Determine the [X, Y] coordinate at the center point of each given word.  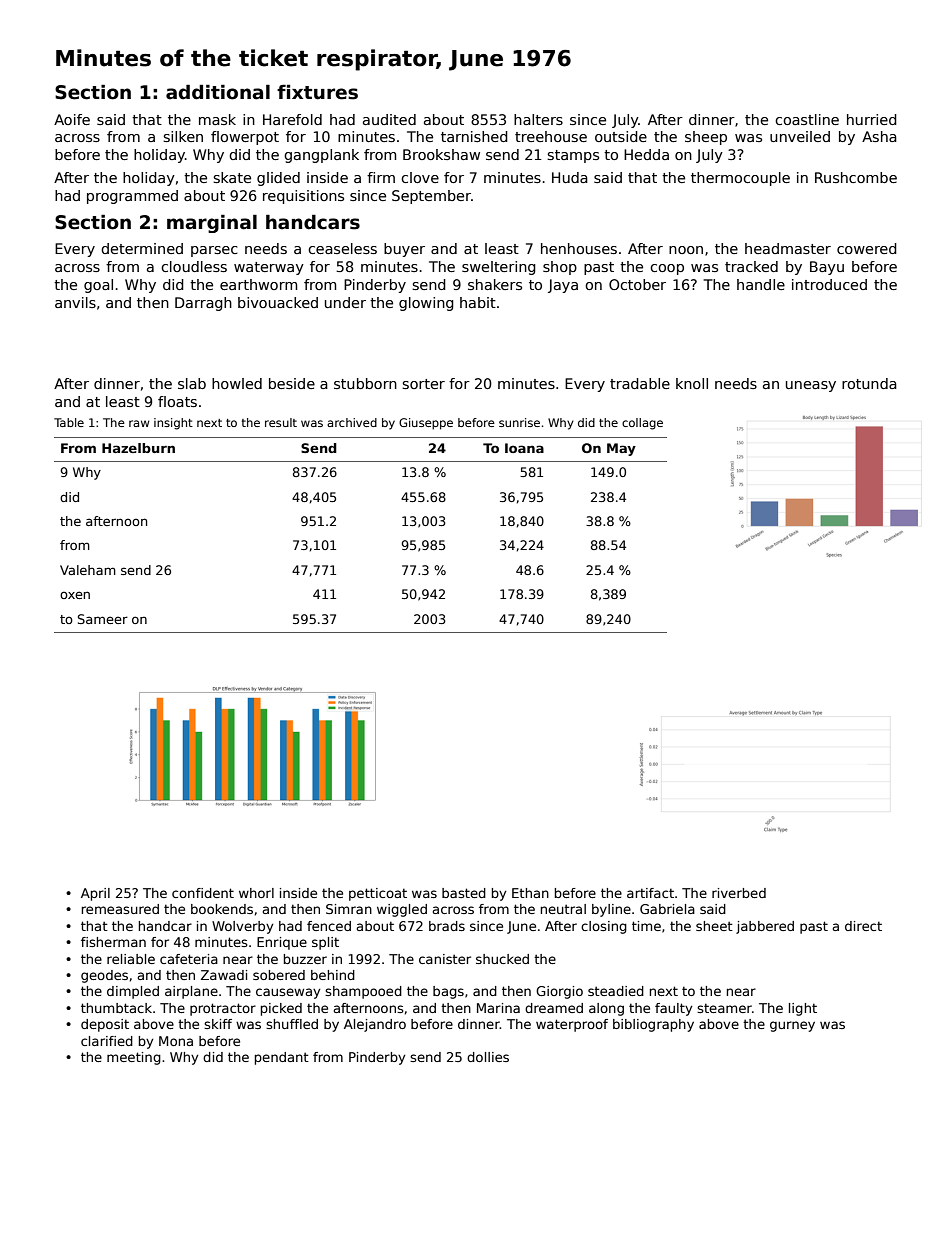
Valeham [88, 570]
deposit [105, 1025]
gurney [792, 1026]
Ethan [530, 893]
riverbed [739, 893]
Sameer [103, 619]
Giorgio [559, 992]
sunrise [519, 422]
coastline [807, 119]
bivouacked [278, 302]
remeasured [120, 909]
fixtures [317, 92]
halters [538, 119]
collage [642, 424]
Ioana [524, 448]
